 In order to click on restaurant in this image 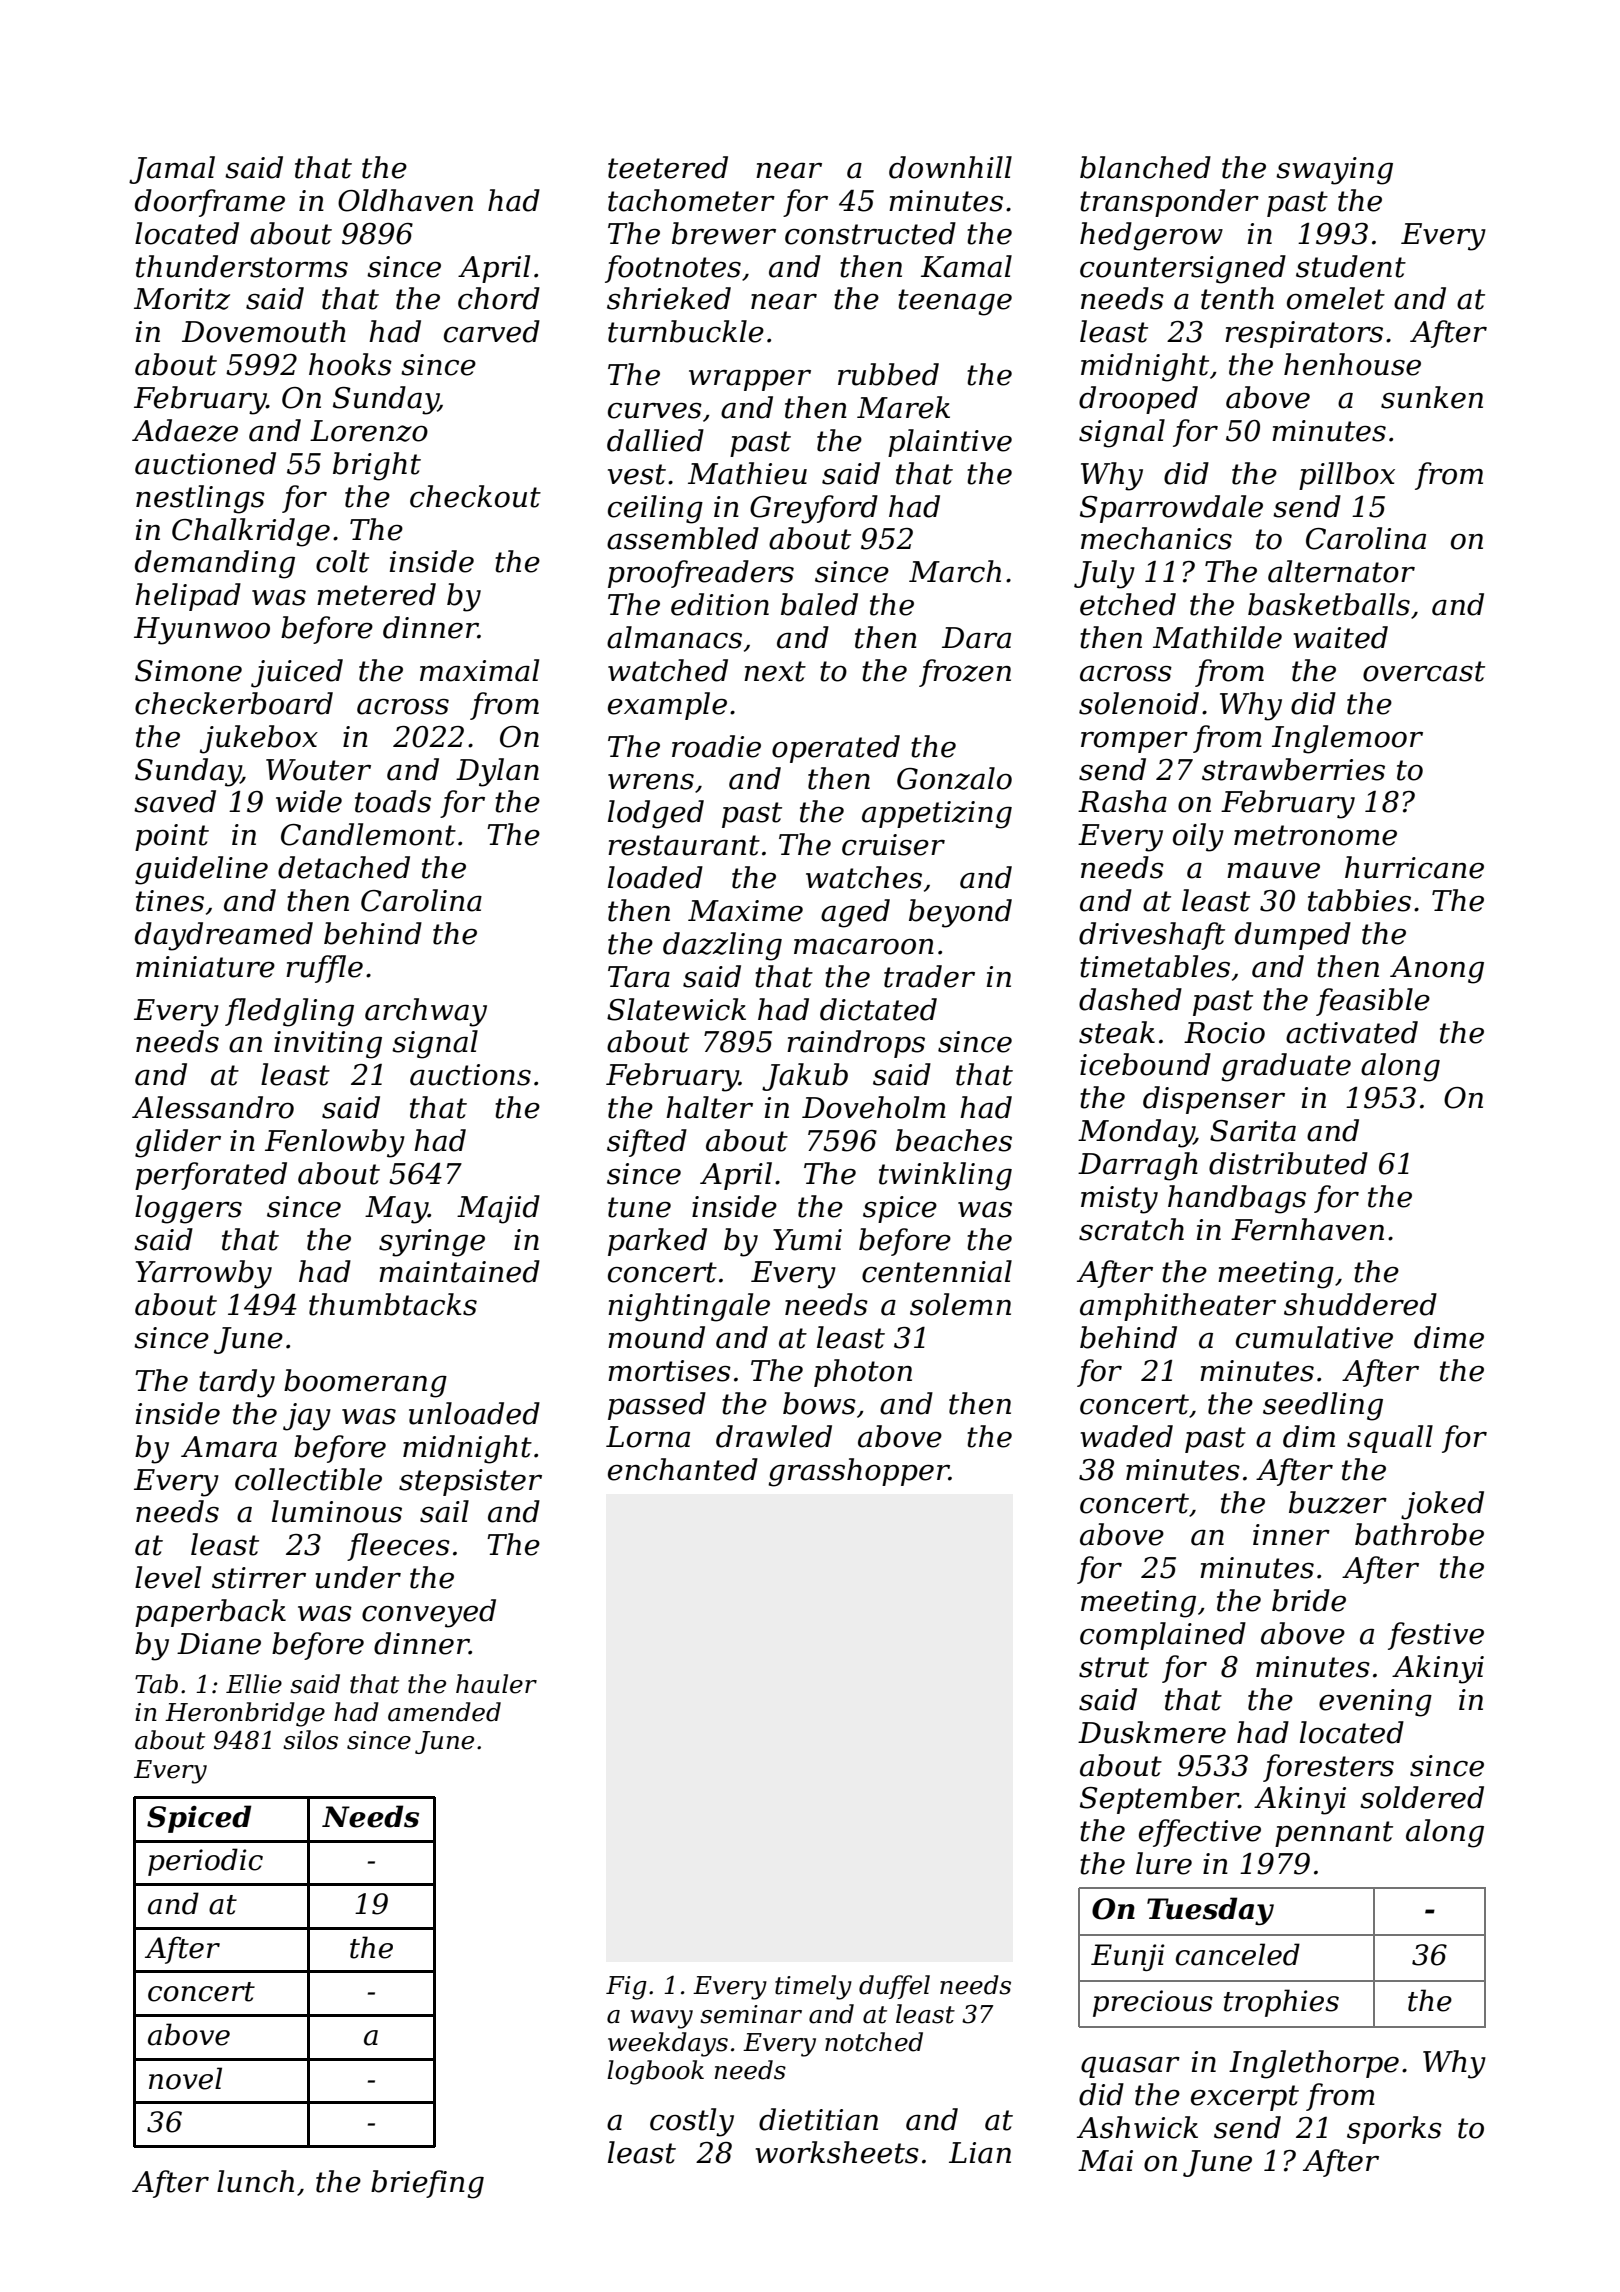, I will do `click(684, 845)`.
